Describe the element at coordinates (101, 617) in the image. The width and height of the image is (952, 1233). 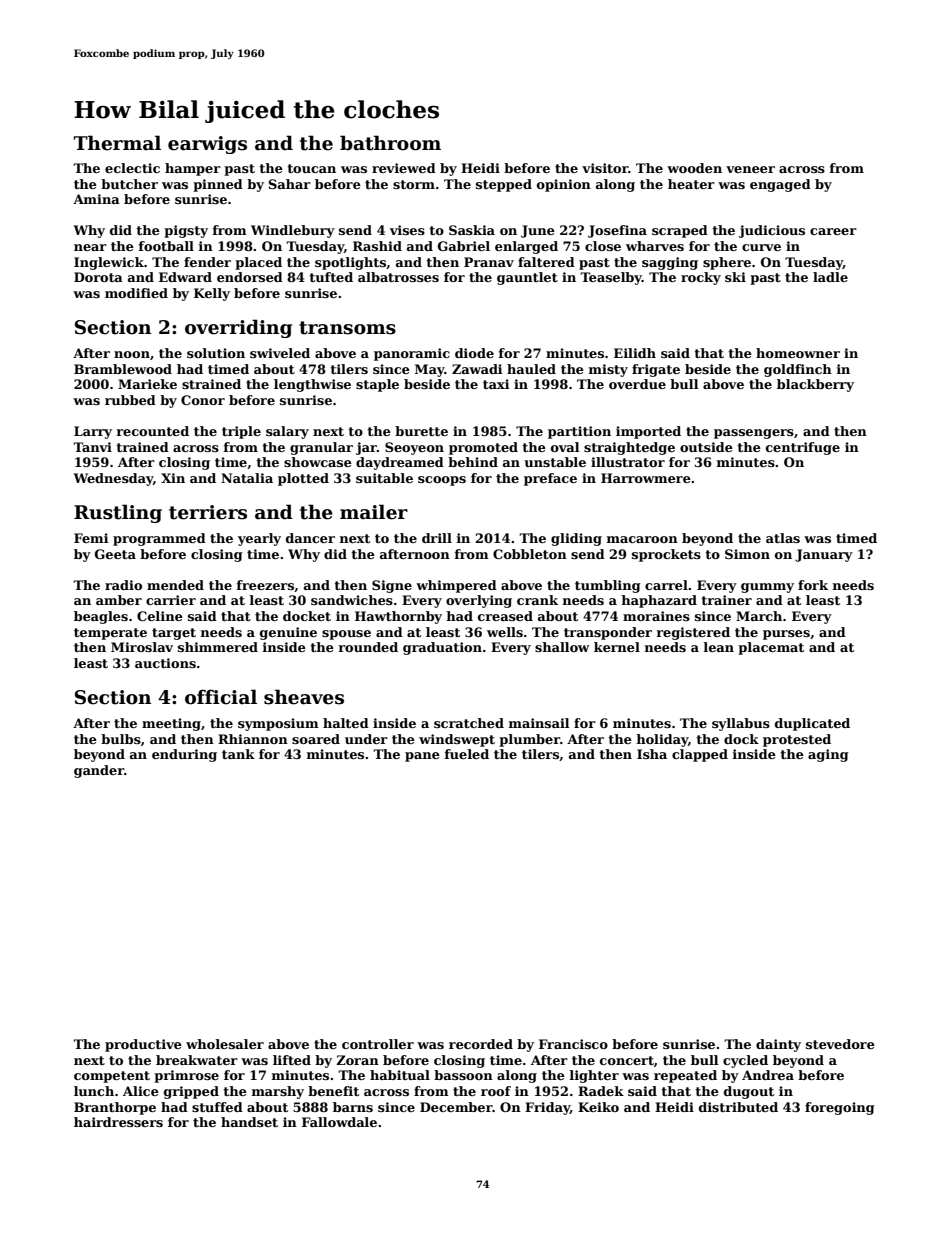
I see `beagles` at that location.
